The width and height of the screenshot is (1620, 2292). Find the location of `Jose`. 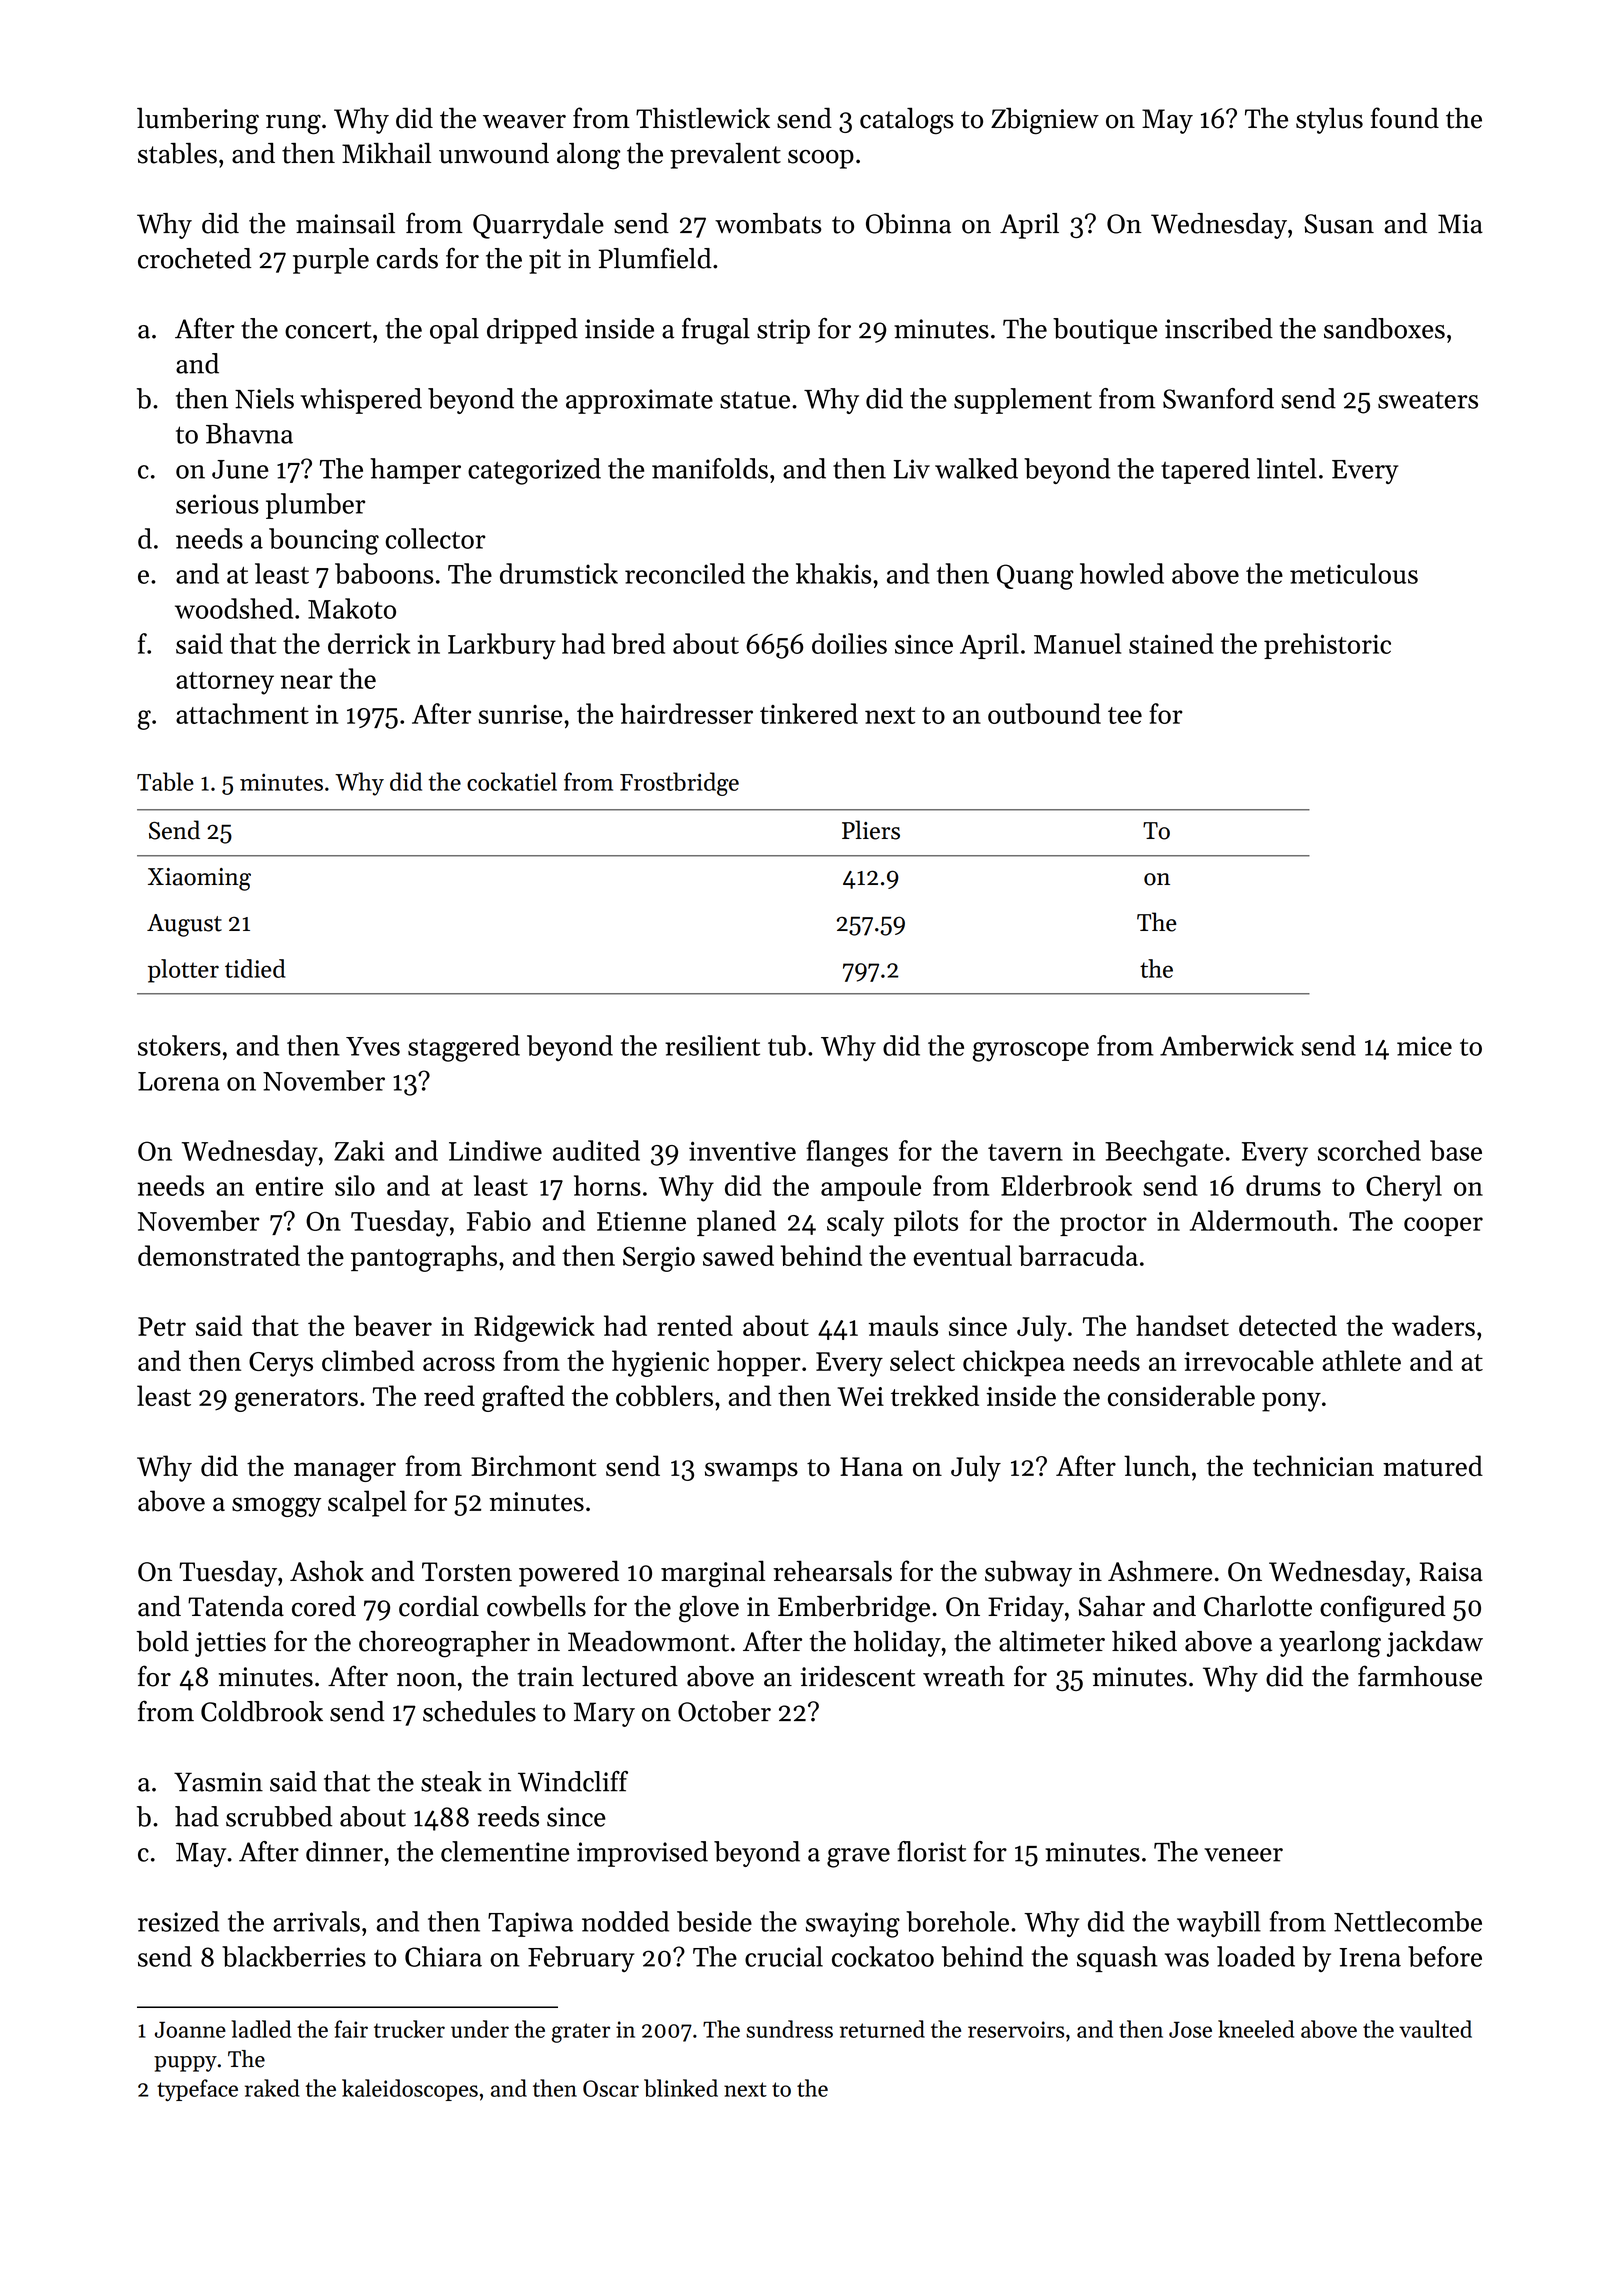

Jose is located at coordinates (1190, 2029).
